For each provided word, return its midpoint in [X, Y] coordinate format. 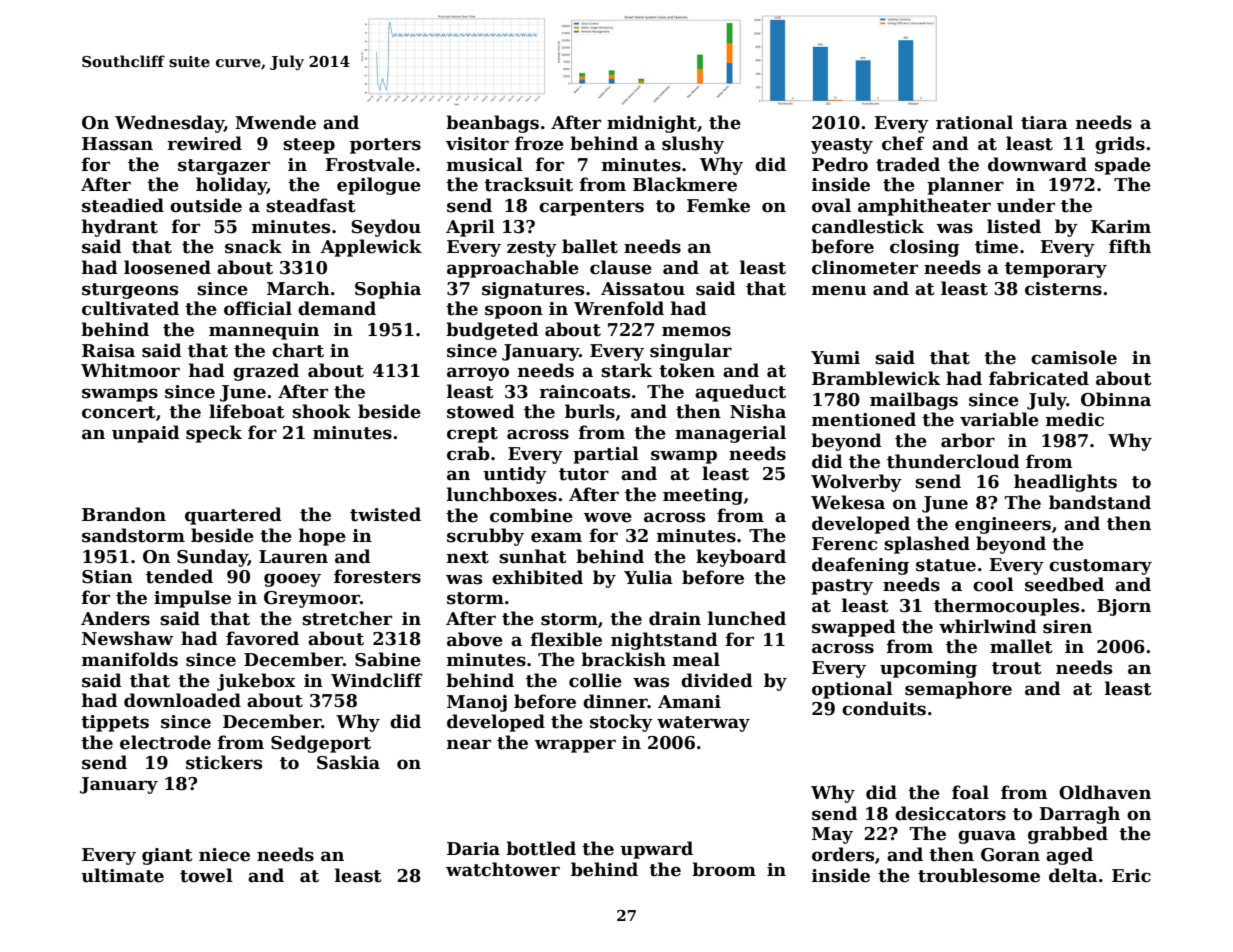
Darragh [1079, 815]
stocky [621, 723]
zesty [532, 249]
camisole [1074, 357]
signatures [533, 290]
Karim [1121, 227]
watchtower [503, 869]
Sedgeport [321, 744]
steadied [123, 205]
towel [206, 875]
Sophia [388, 290]
